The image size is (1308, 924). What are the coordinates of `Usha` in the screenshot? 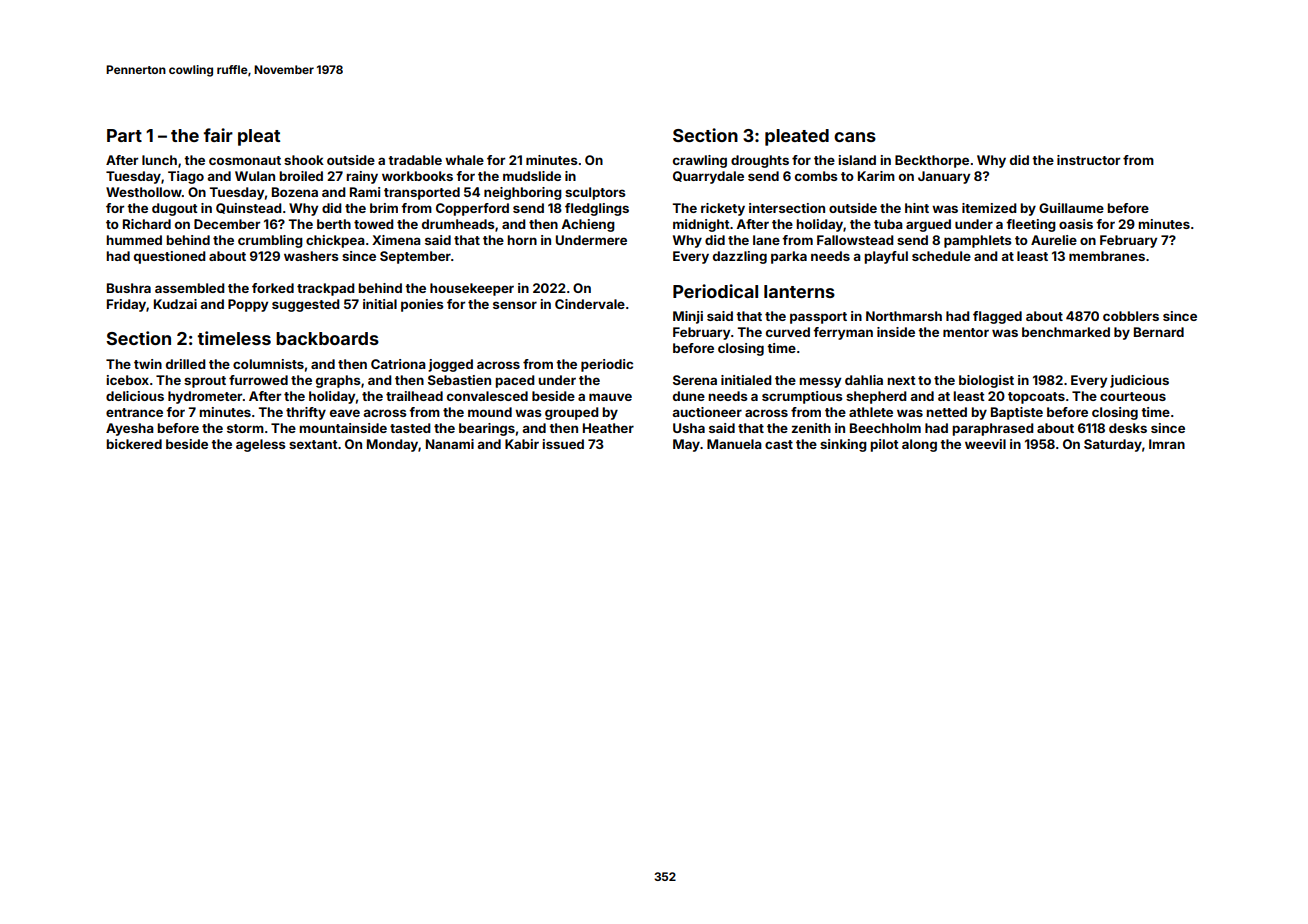 It's located at (689, 428).
